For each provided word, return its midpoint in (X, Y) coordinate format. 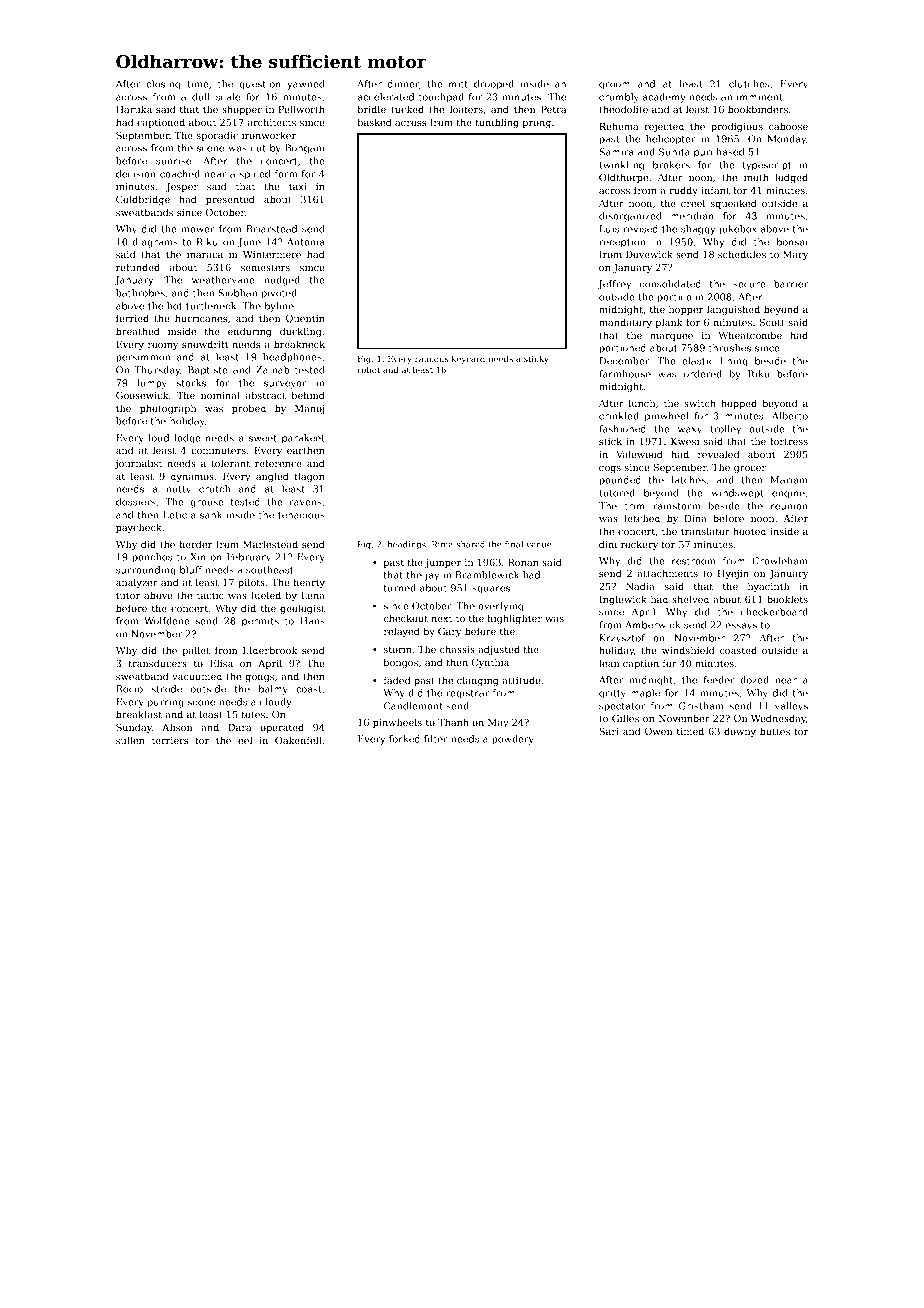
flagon (310, 477)
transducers (157, 663)
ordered (703, 374)
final (514, 544)
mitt (458, 84)
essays (741, 627)
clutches (749, 84)
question (260, 85)
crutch (214, 489)
